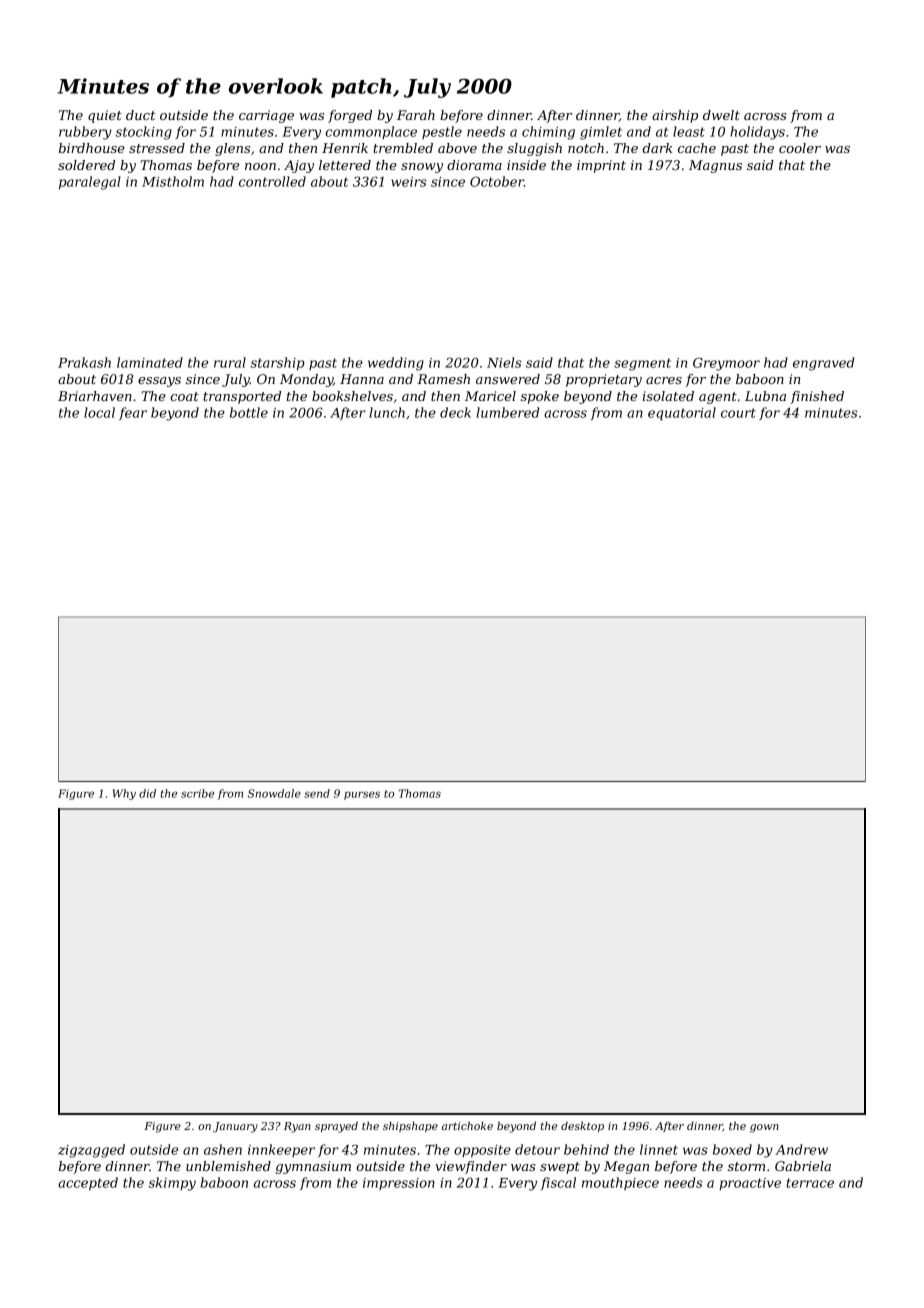  I want to click on January, so click(235, 1127).
